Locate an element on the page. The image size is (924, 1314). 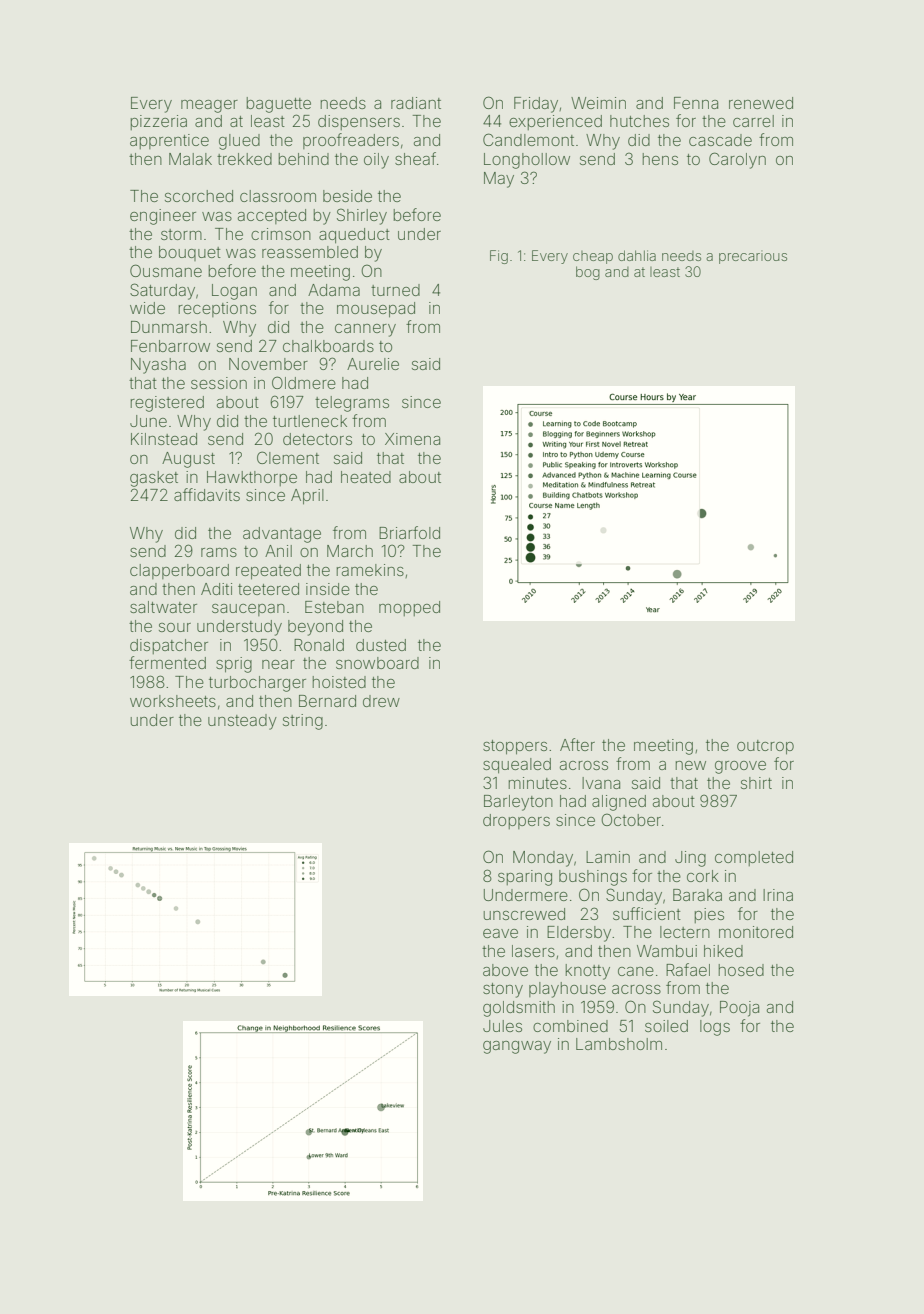
experienced is located at coordinates (555, 122).
